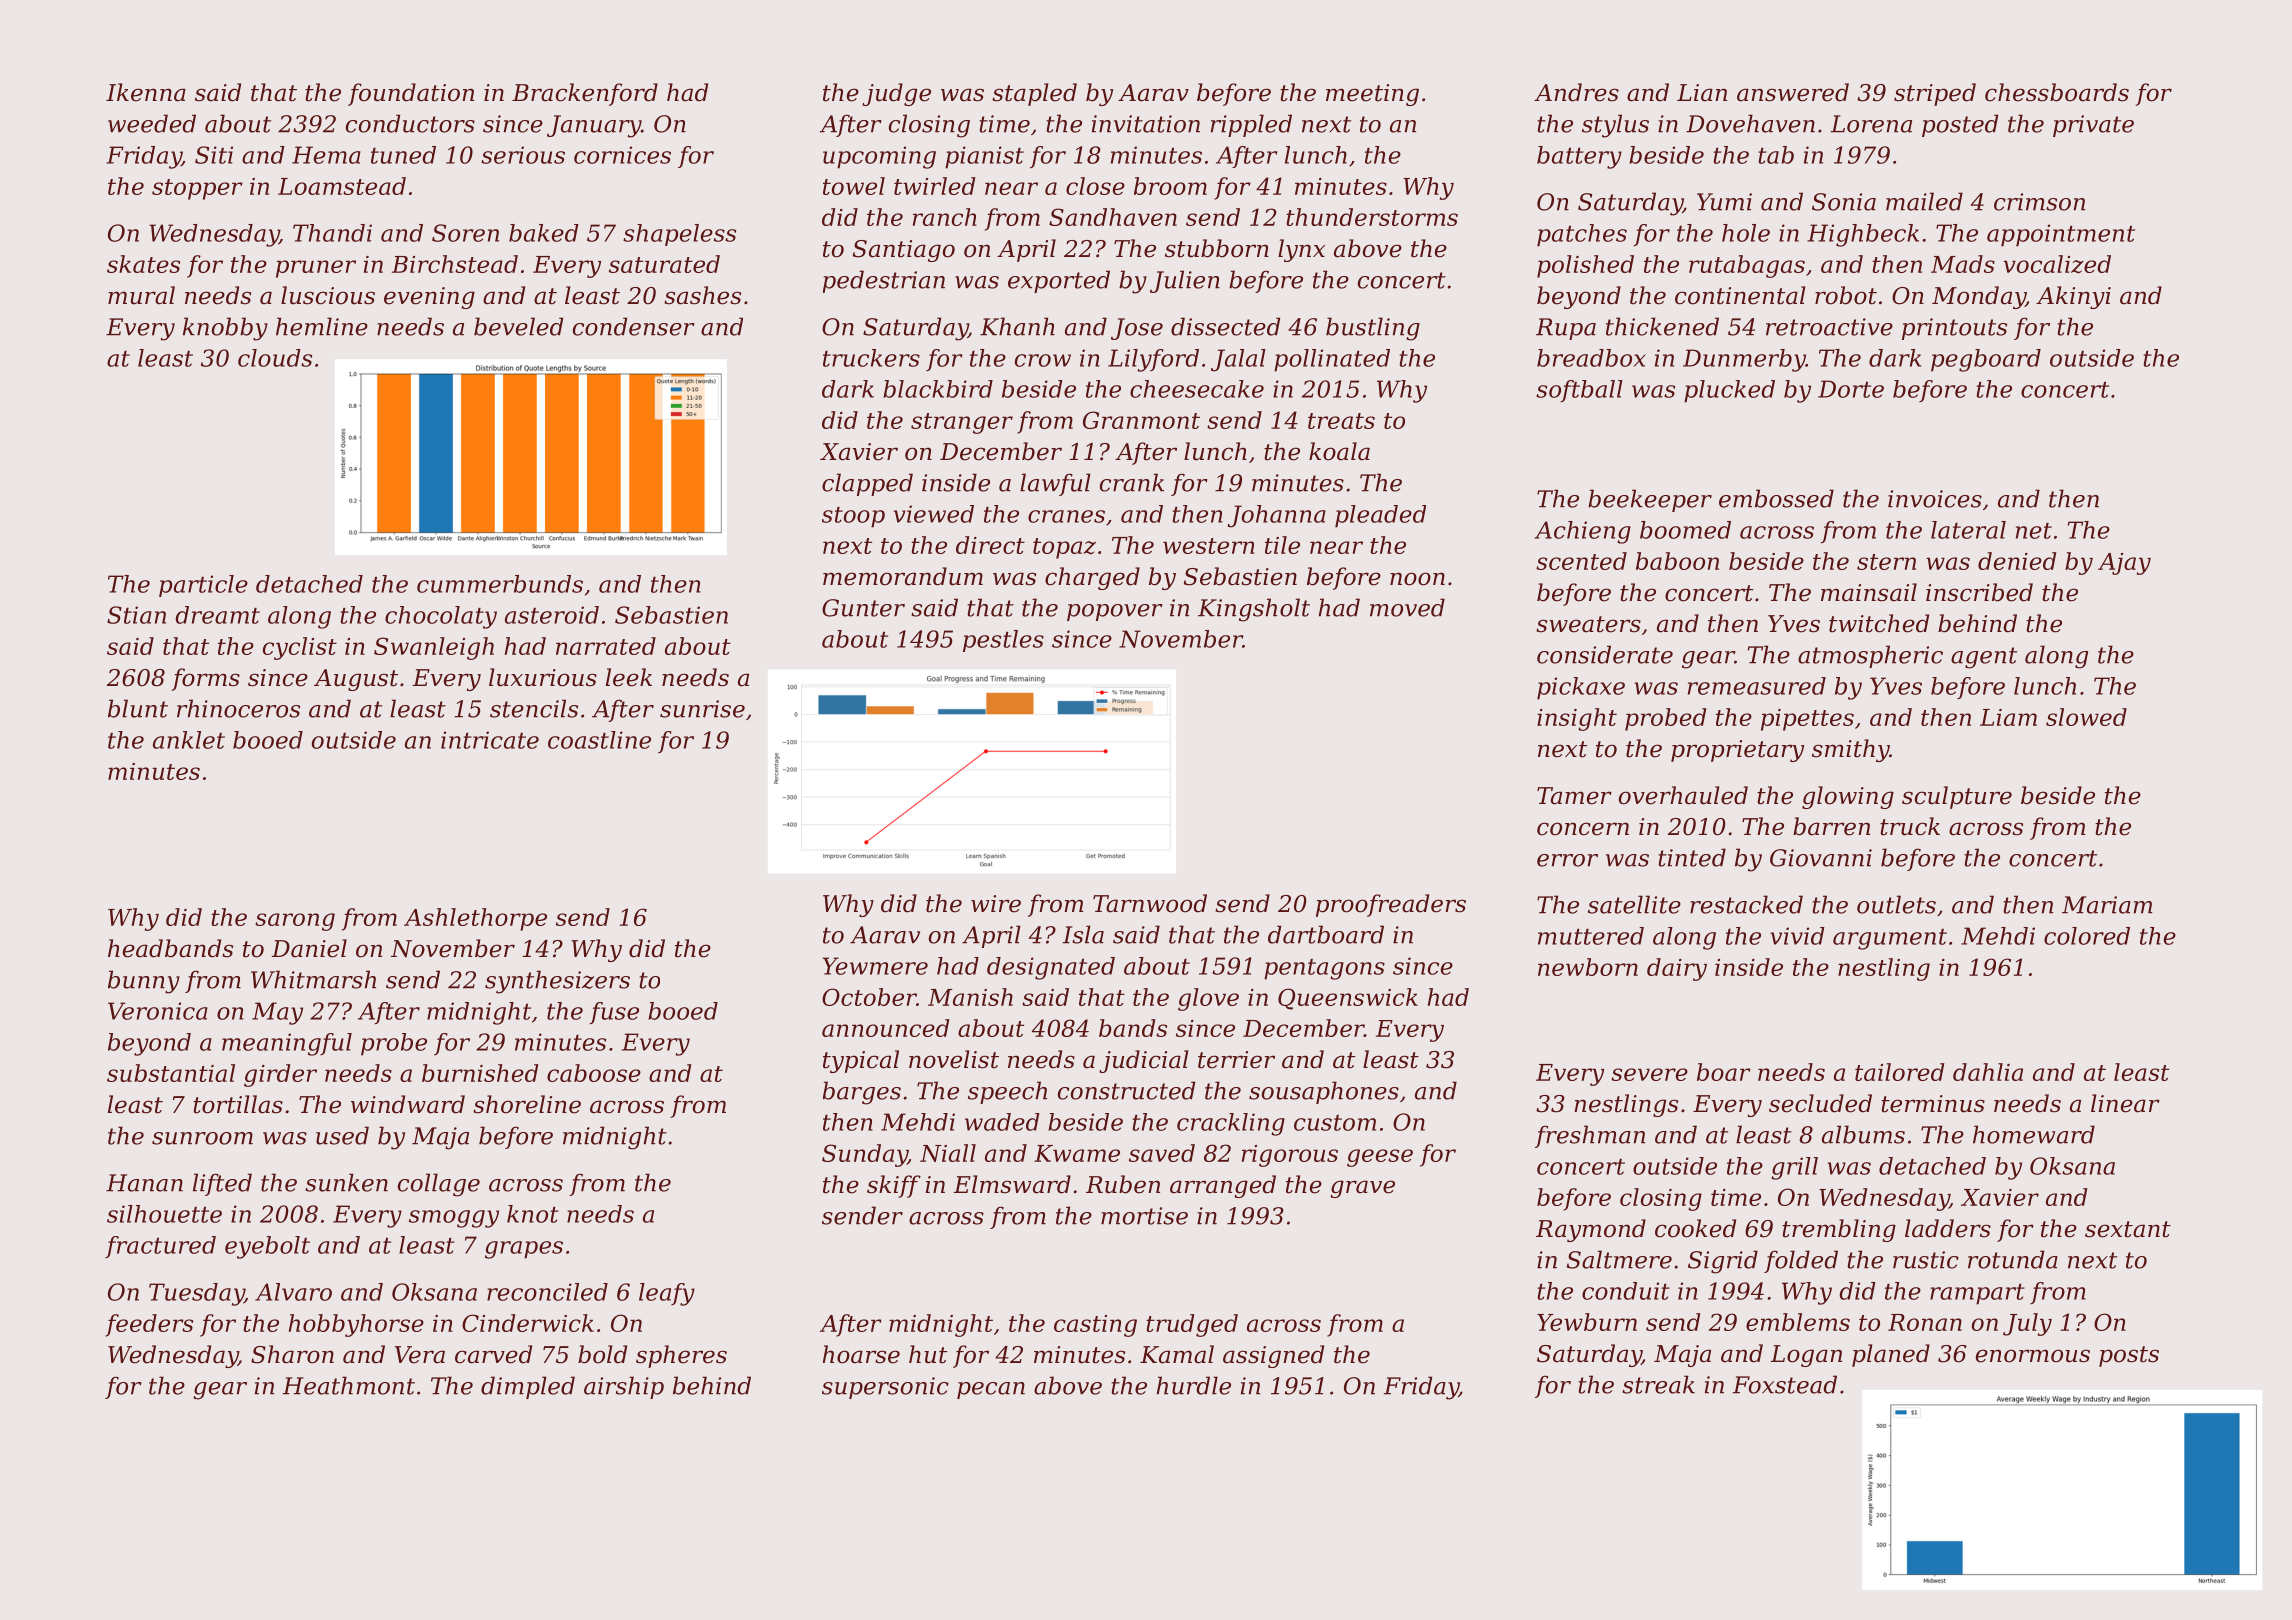 The width and height of the screenshot is (2292, 1620). What do you see at coordinates (702, 709) in the screenshot?
I see `sunrise` at bounding box center [702, 709].
